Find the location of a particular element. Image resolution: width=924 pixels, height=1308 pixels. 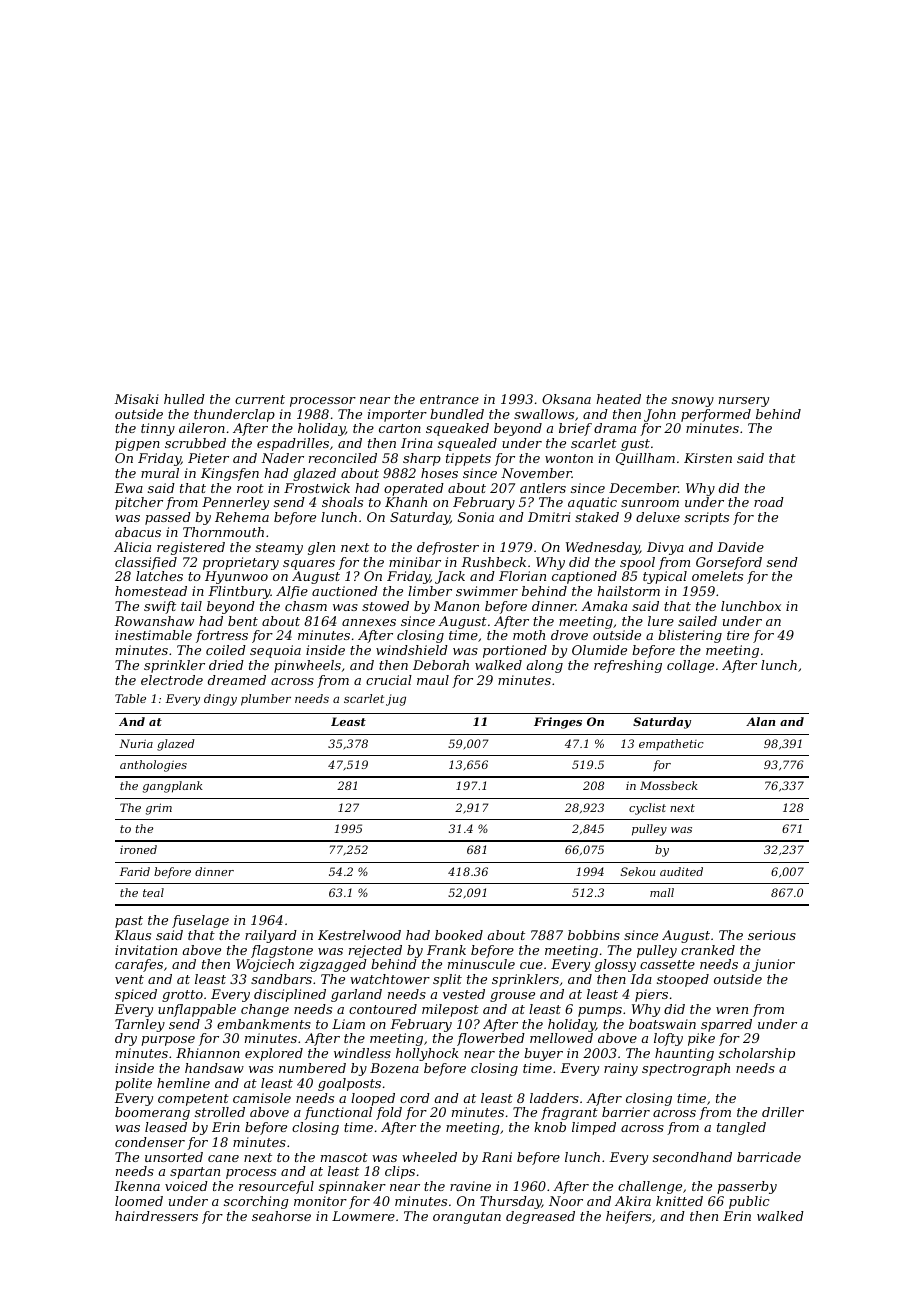

maul is located at coordinates (433, 680).
